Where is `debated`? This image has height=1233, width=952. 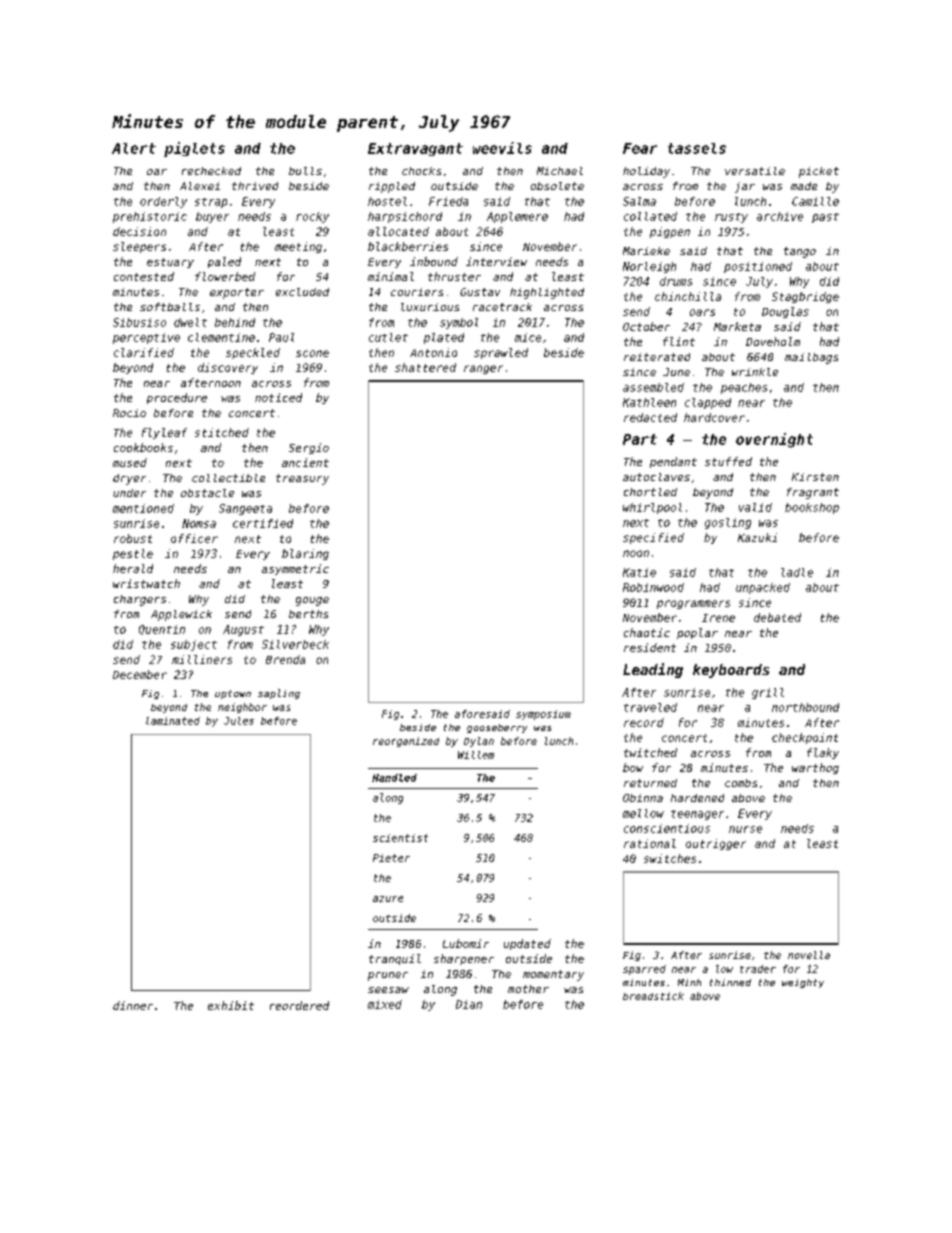 debated is located at coordinates (777, 617).
